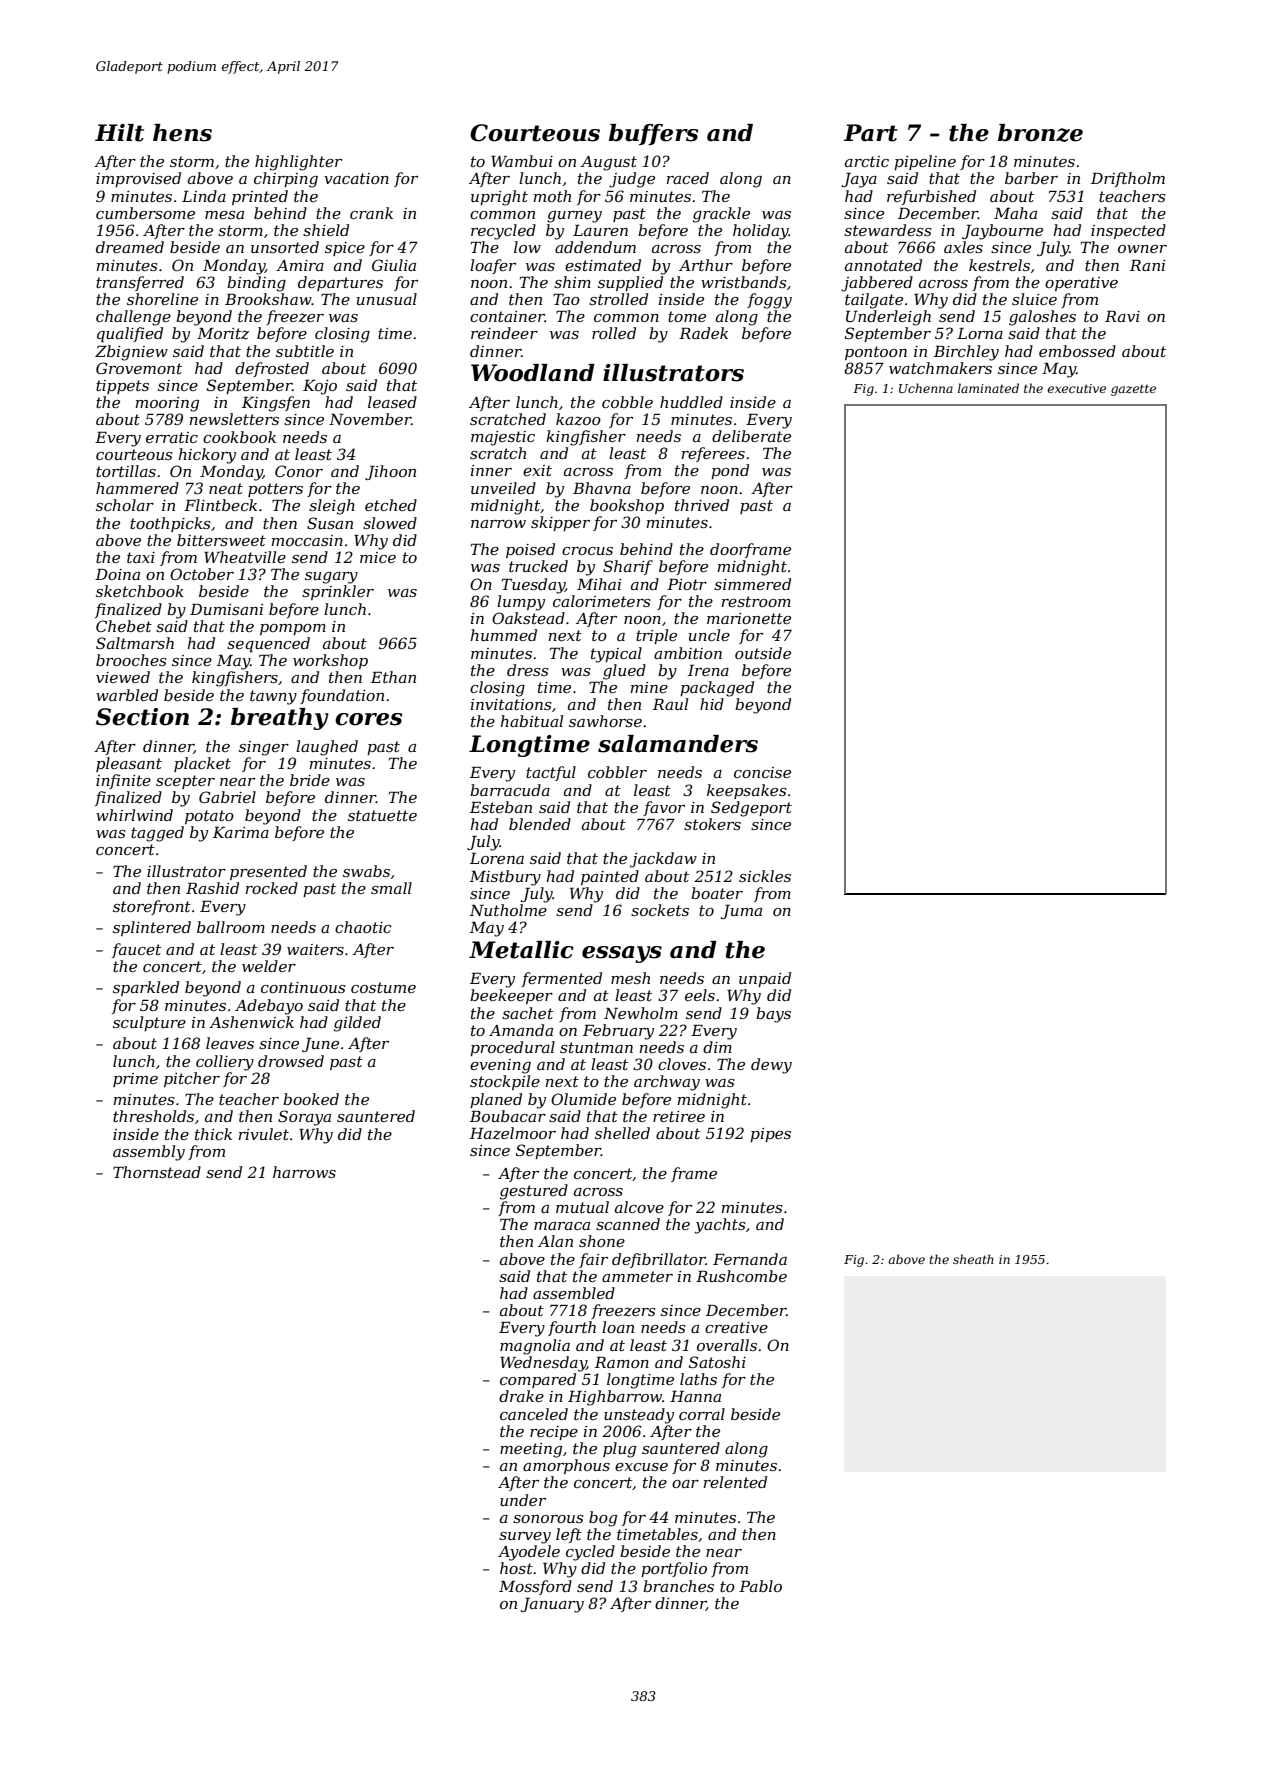 This document has width=1262, height=1784. What do you see at coordinates (516, 1568) in the document?
I see `host` at bounding box center [516, 1568].
